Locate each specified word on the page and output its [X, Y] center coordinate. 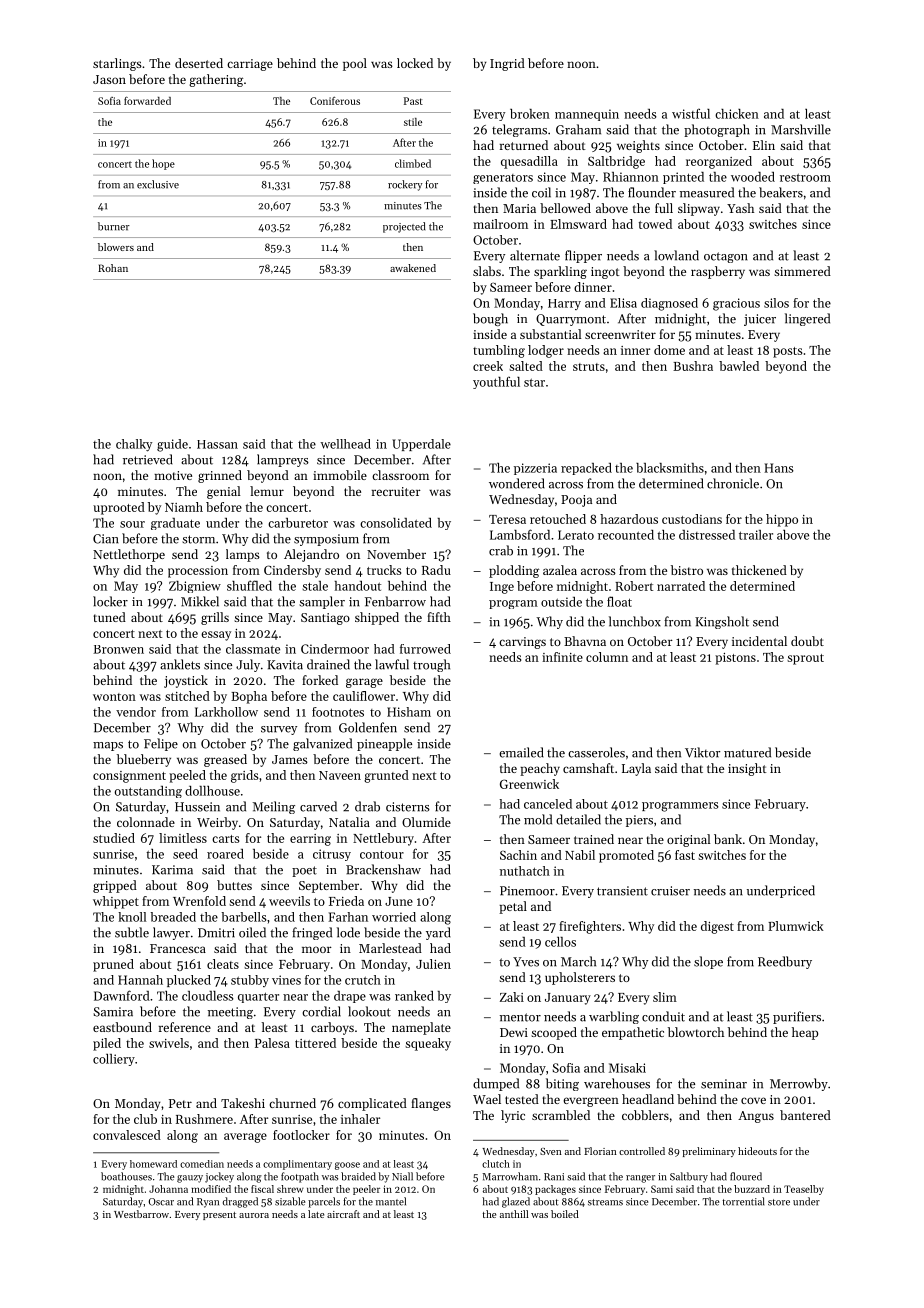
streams [605, 1202]
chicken [737, 114]
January [568, 999]
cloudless [208, 996]
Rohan [113, 268]
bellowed [565, 208]
